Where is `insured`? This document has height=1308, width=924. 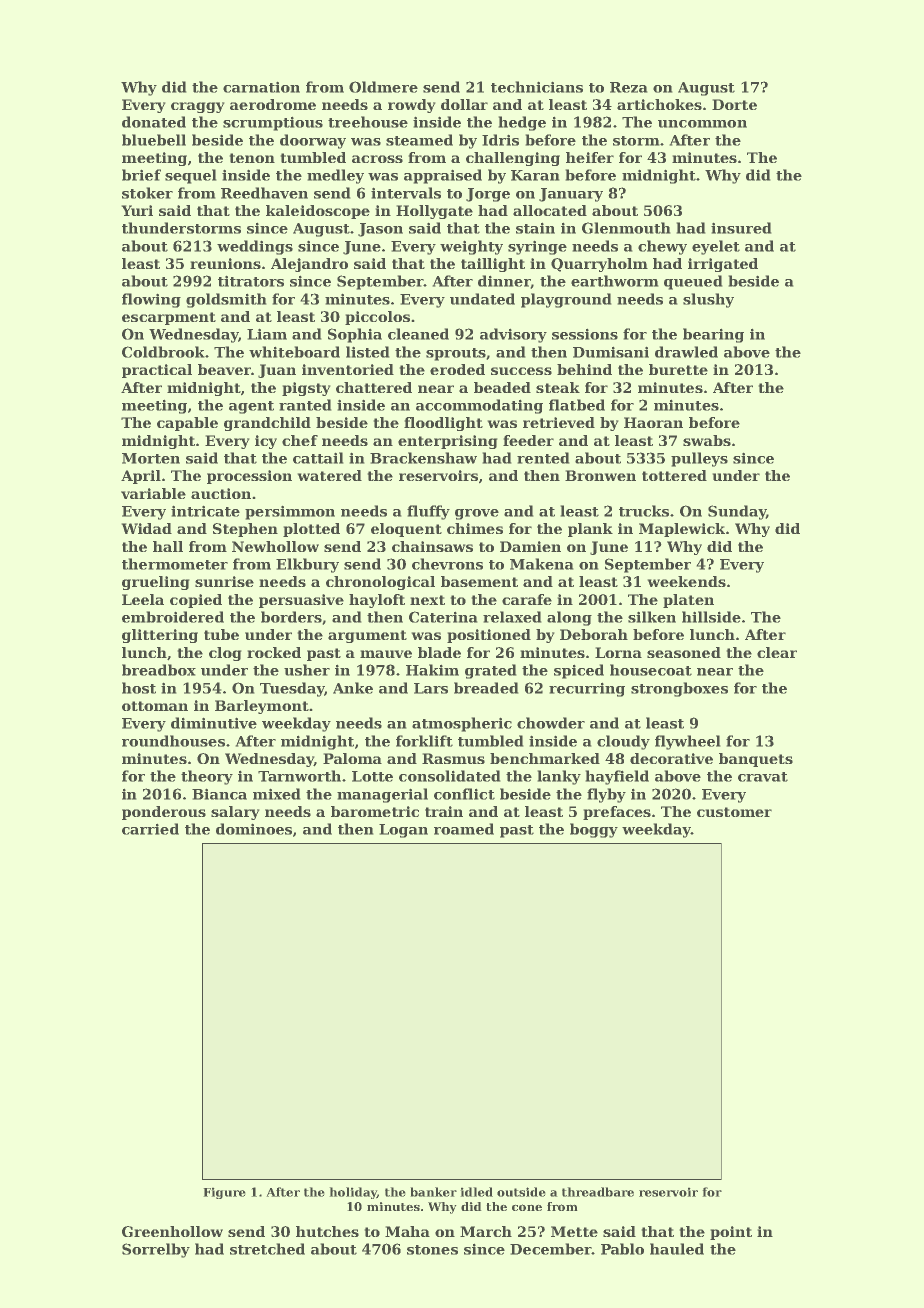 insured is located at coordinates (741, 228).
